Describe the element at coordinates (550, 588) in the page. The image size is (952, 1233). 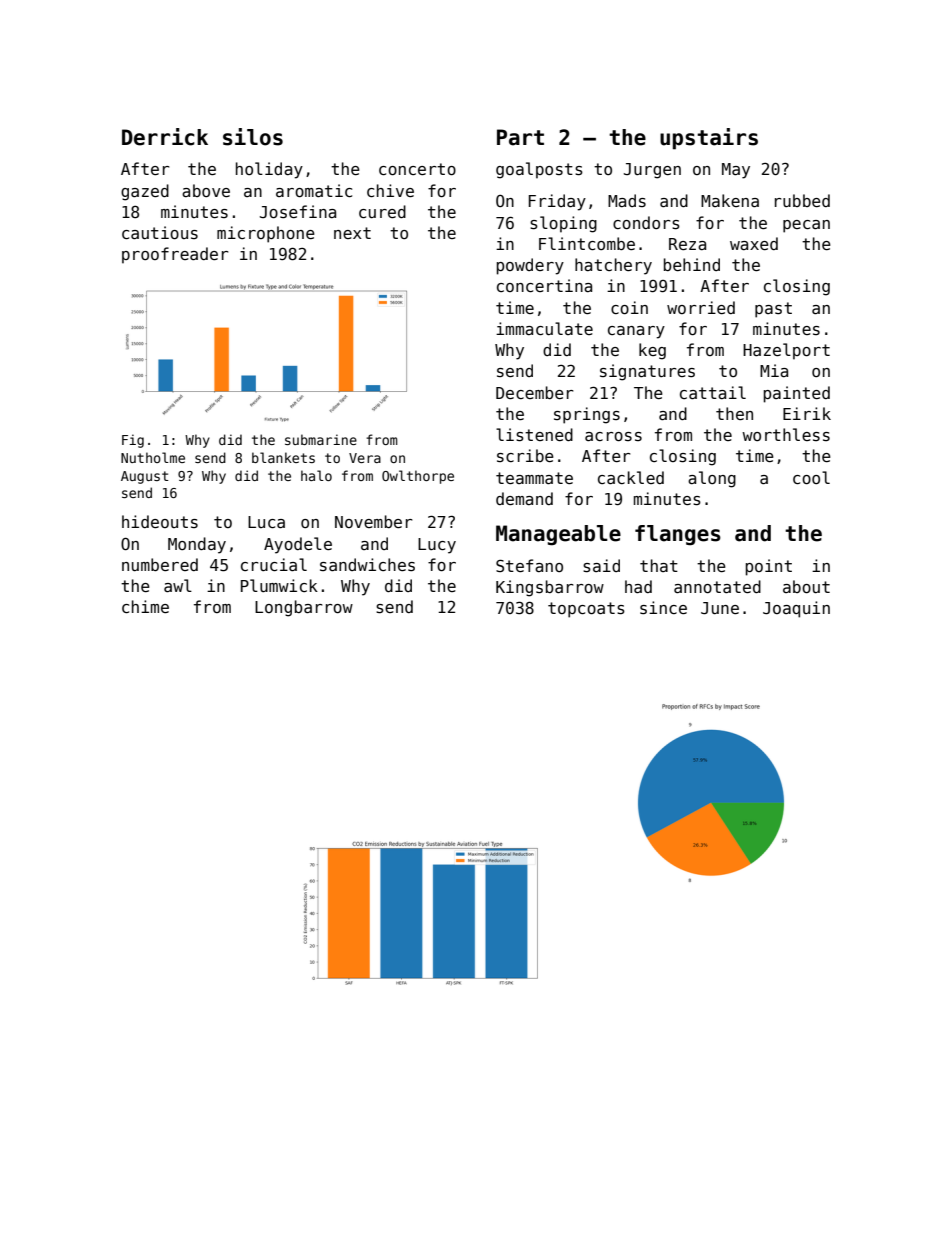
I see `Kingsbarrow` at that location.
